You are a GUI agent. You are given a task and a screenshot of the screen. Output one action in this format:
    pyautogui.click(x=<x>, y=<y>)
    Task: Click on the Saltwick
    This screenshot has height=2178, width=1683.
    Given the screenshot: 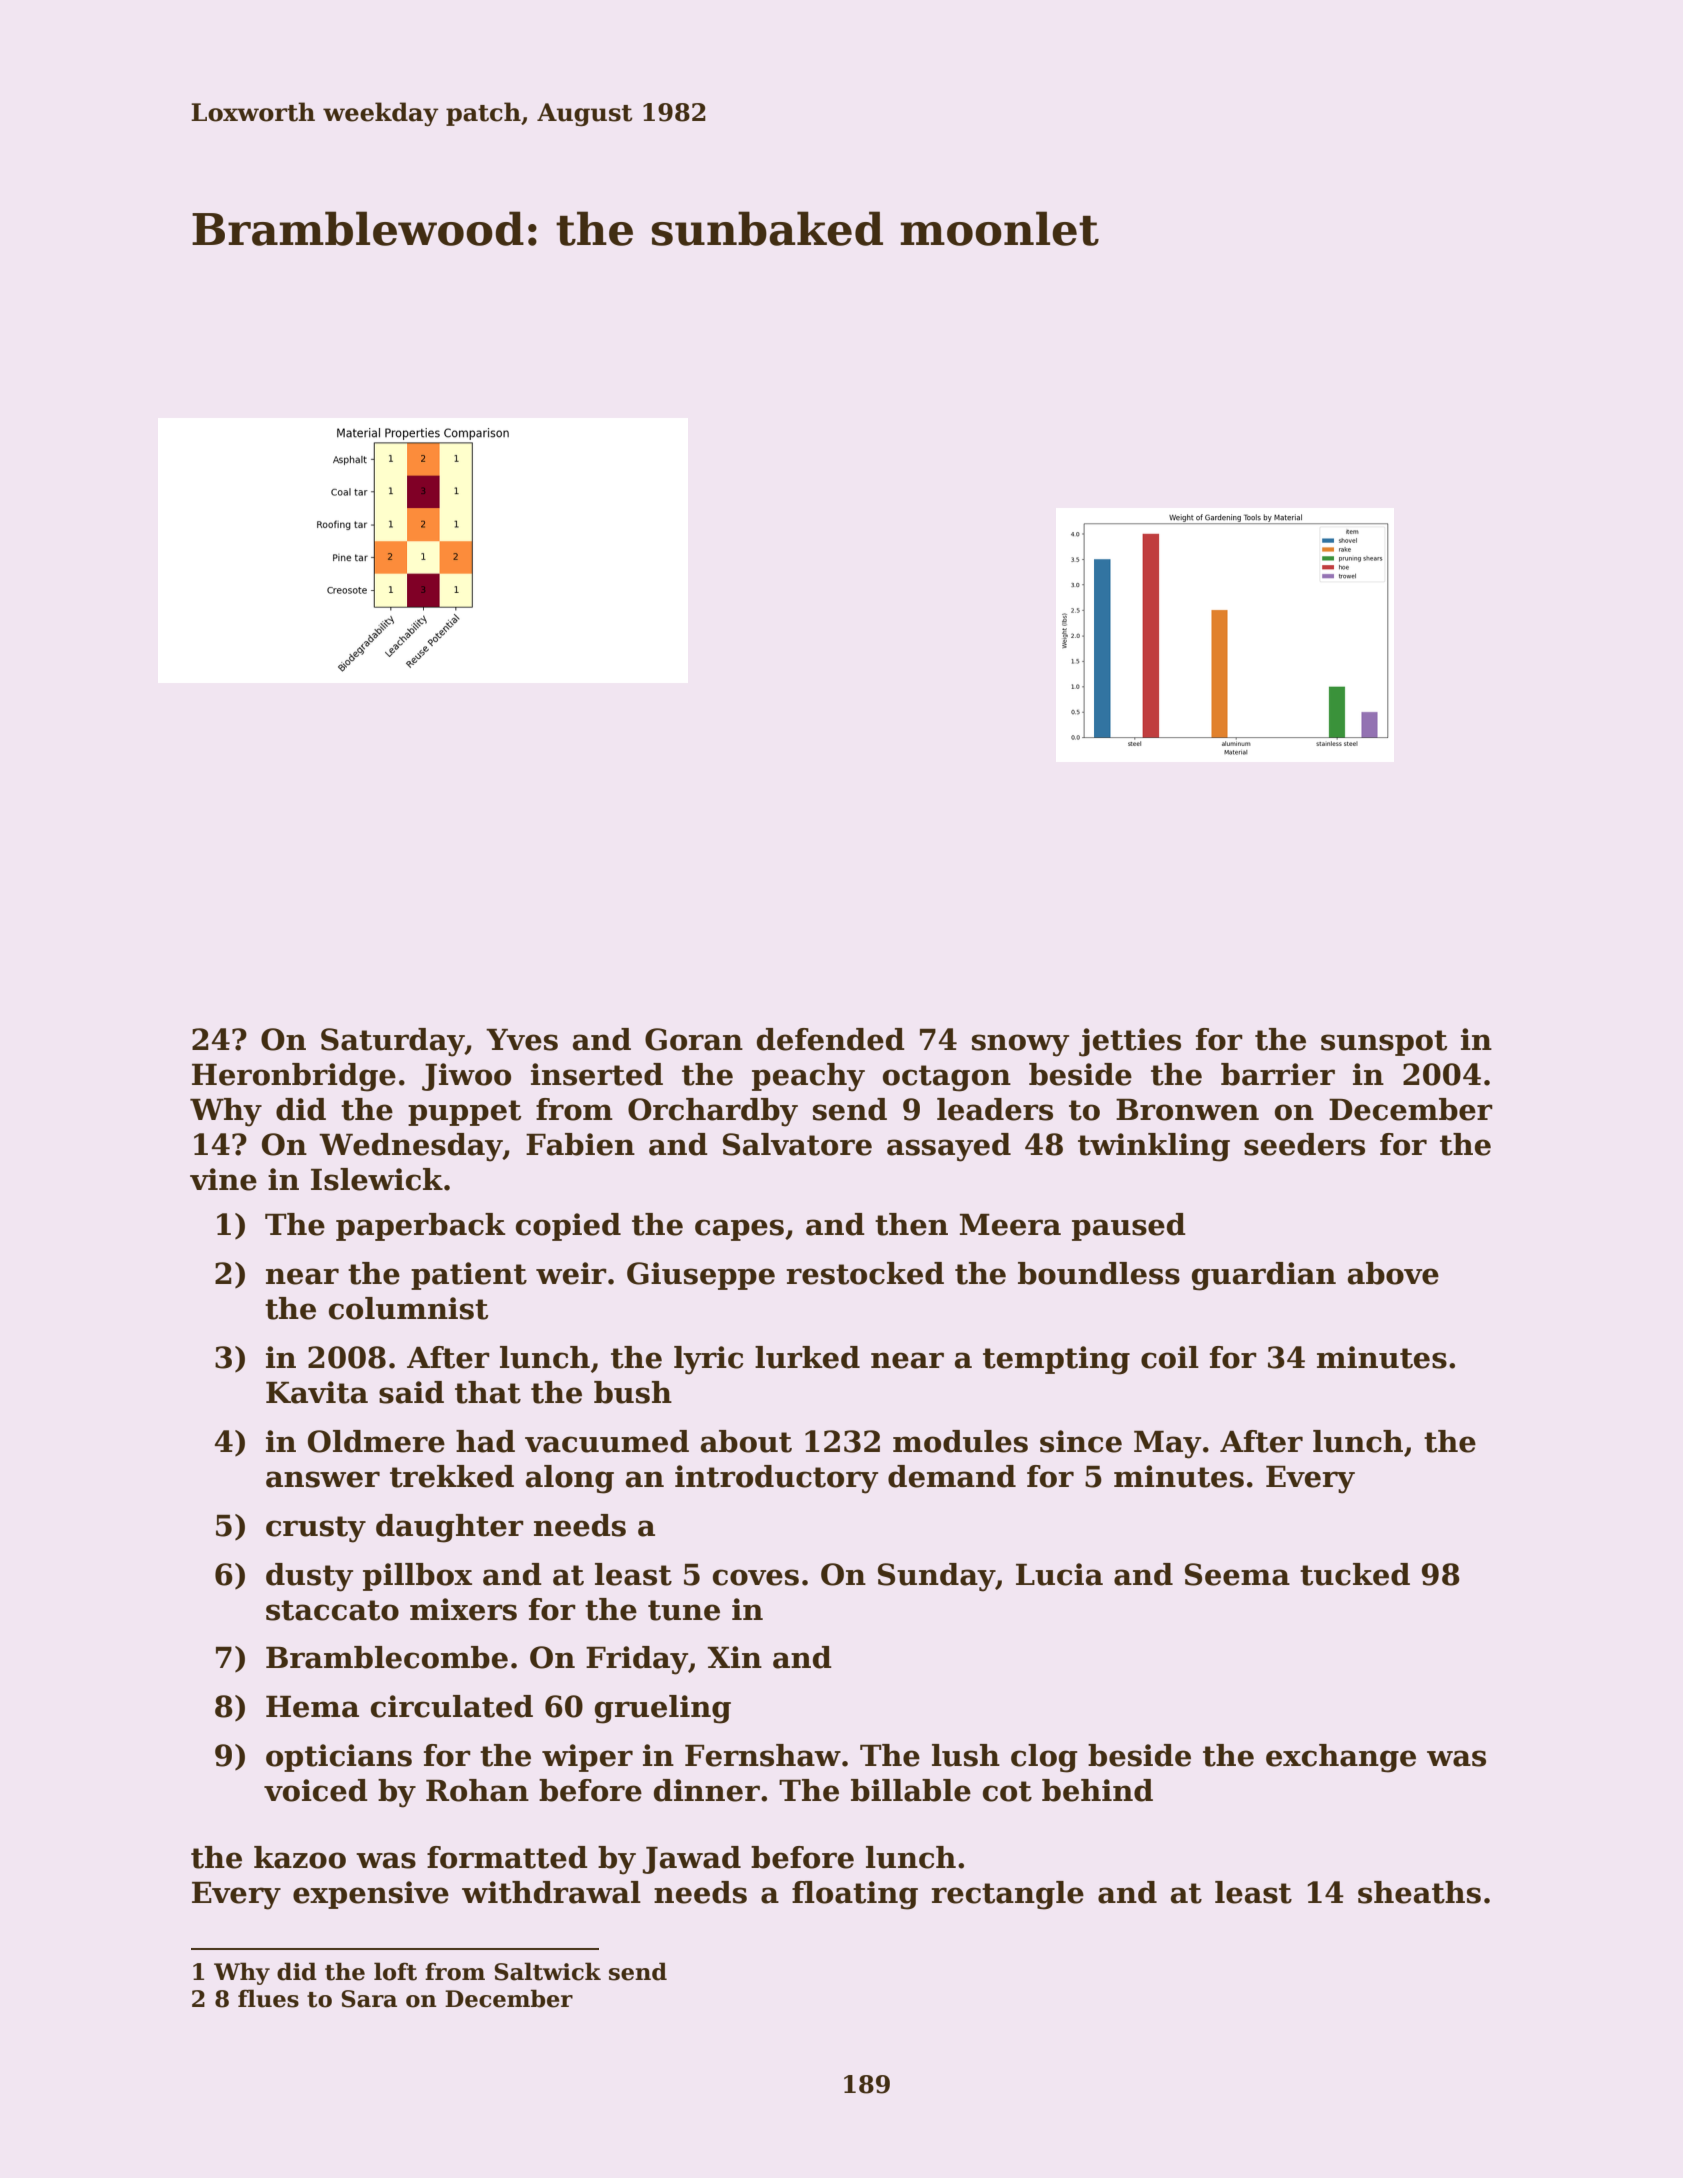 What is the action you would take?
    pyautogui.click(x=547, y=1971)
